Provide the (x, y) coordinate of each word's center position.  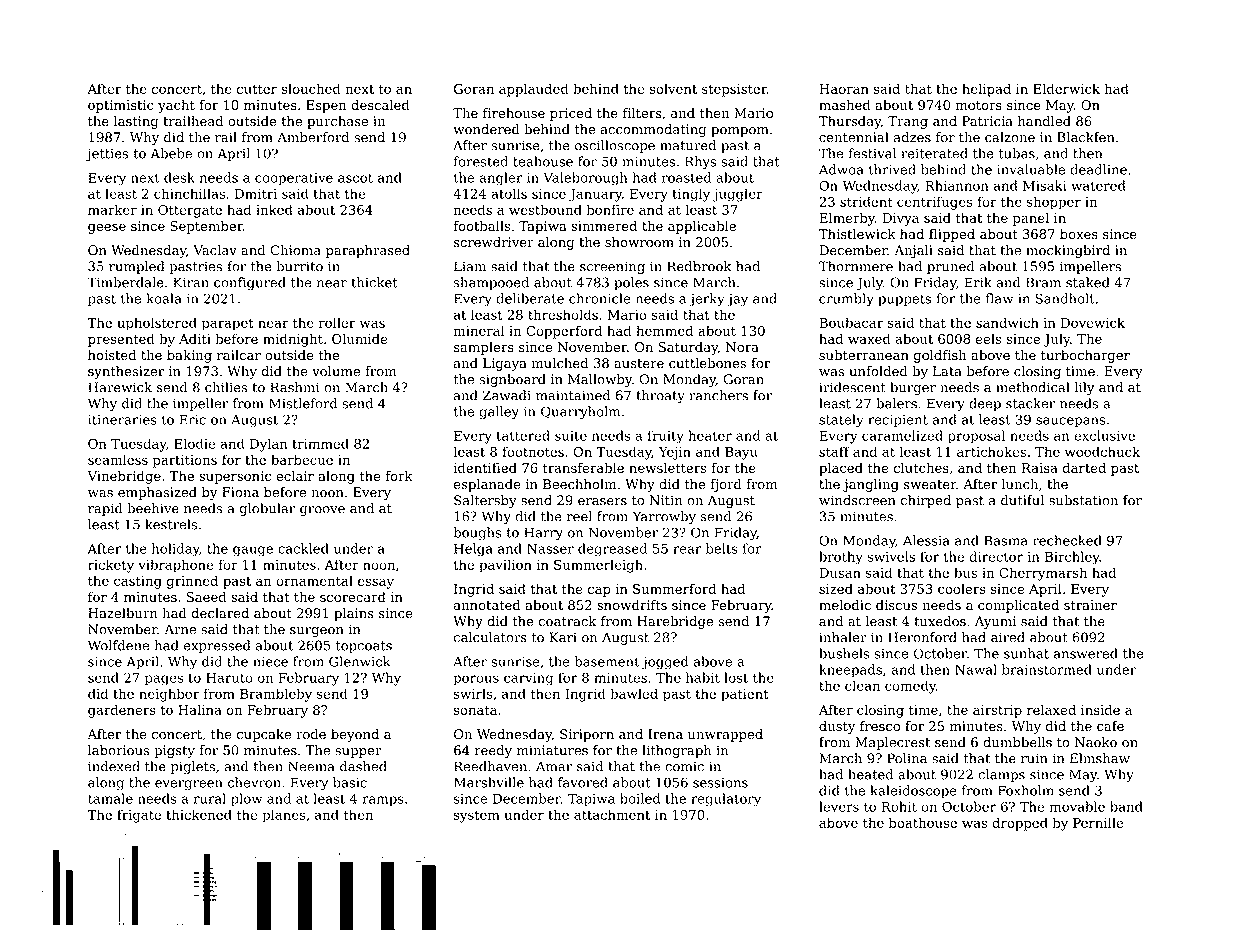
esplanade (487, 485)
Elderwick (1066, 88)
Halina (200, 709)
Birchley (1072, 558)
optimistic (121, 106)
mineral (479, 330)
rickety (111, 566)
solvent (673, 88)
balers (896, 403)
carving (528, 679)
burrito (299, 266)
